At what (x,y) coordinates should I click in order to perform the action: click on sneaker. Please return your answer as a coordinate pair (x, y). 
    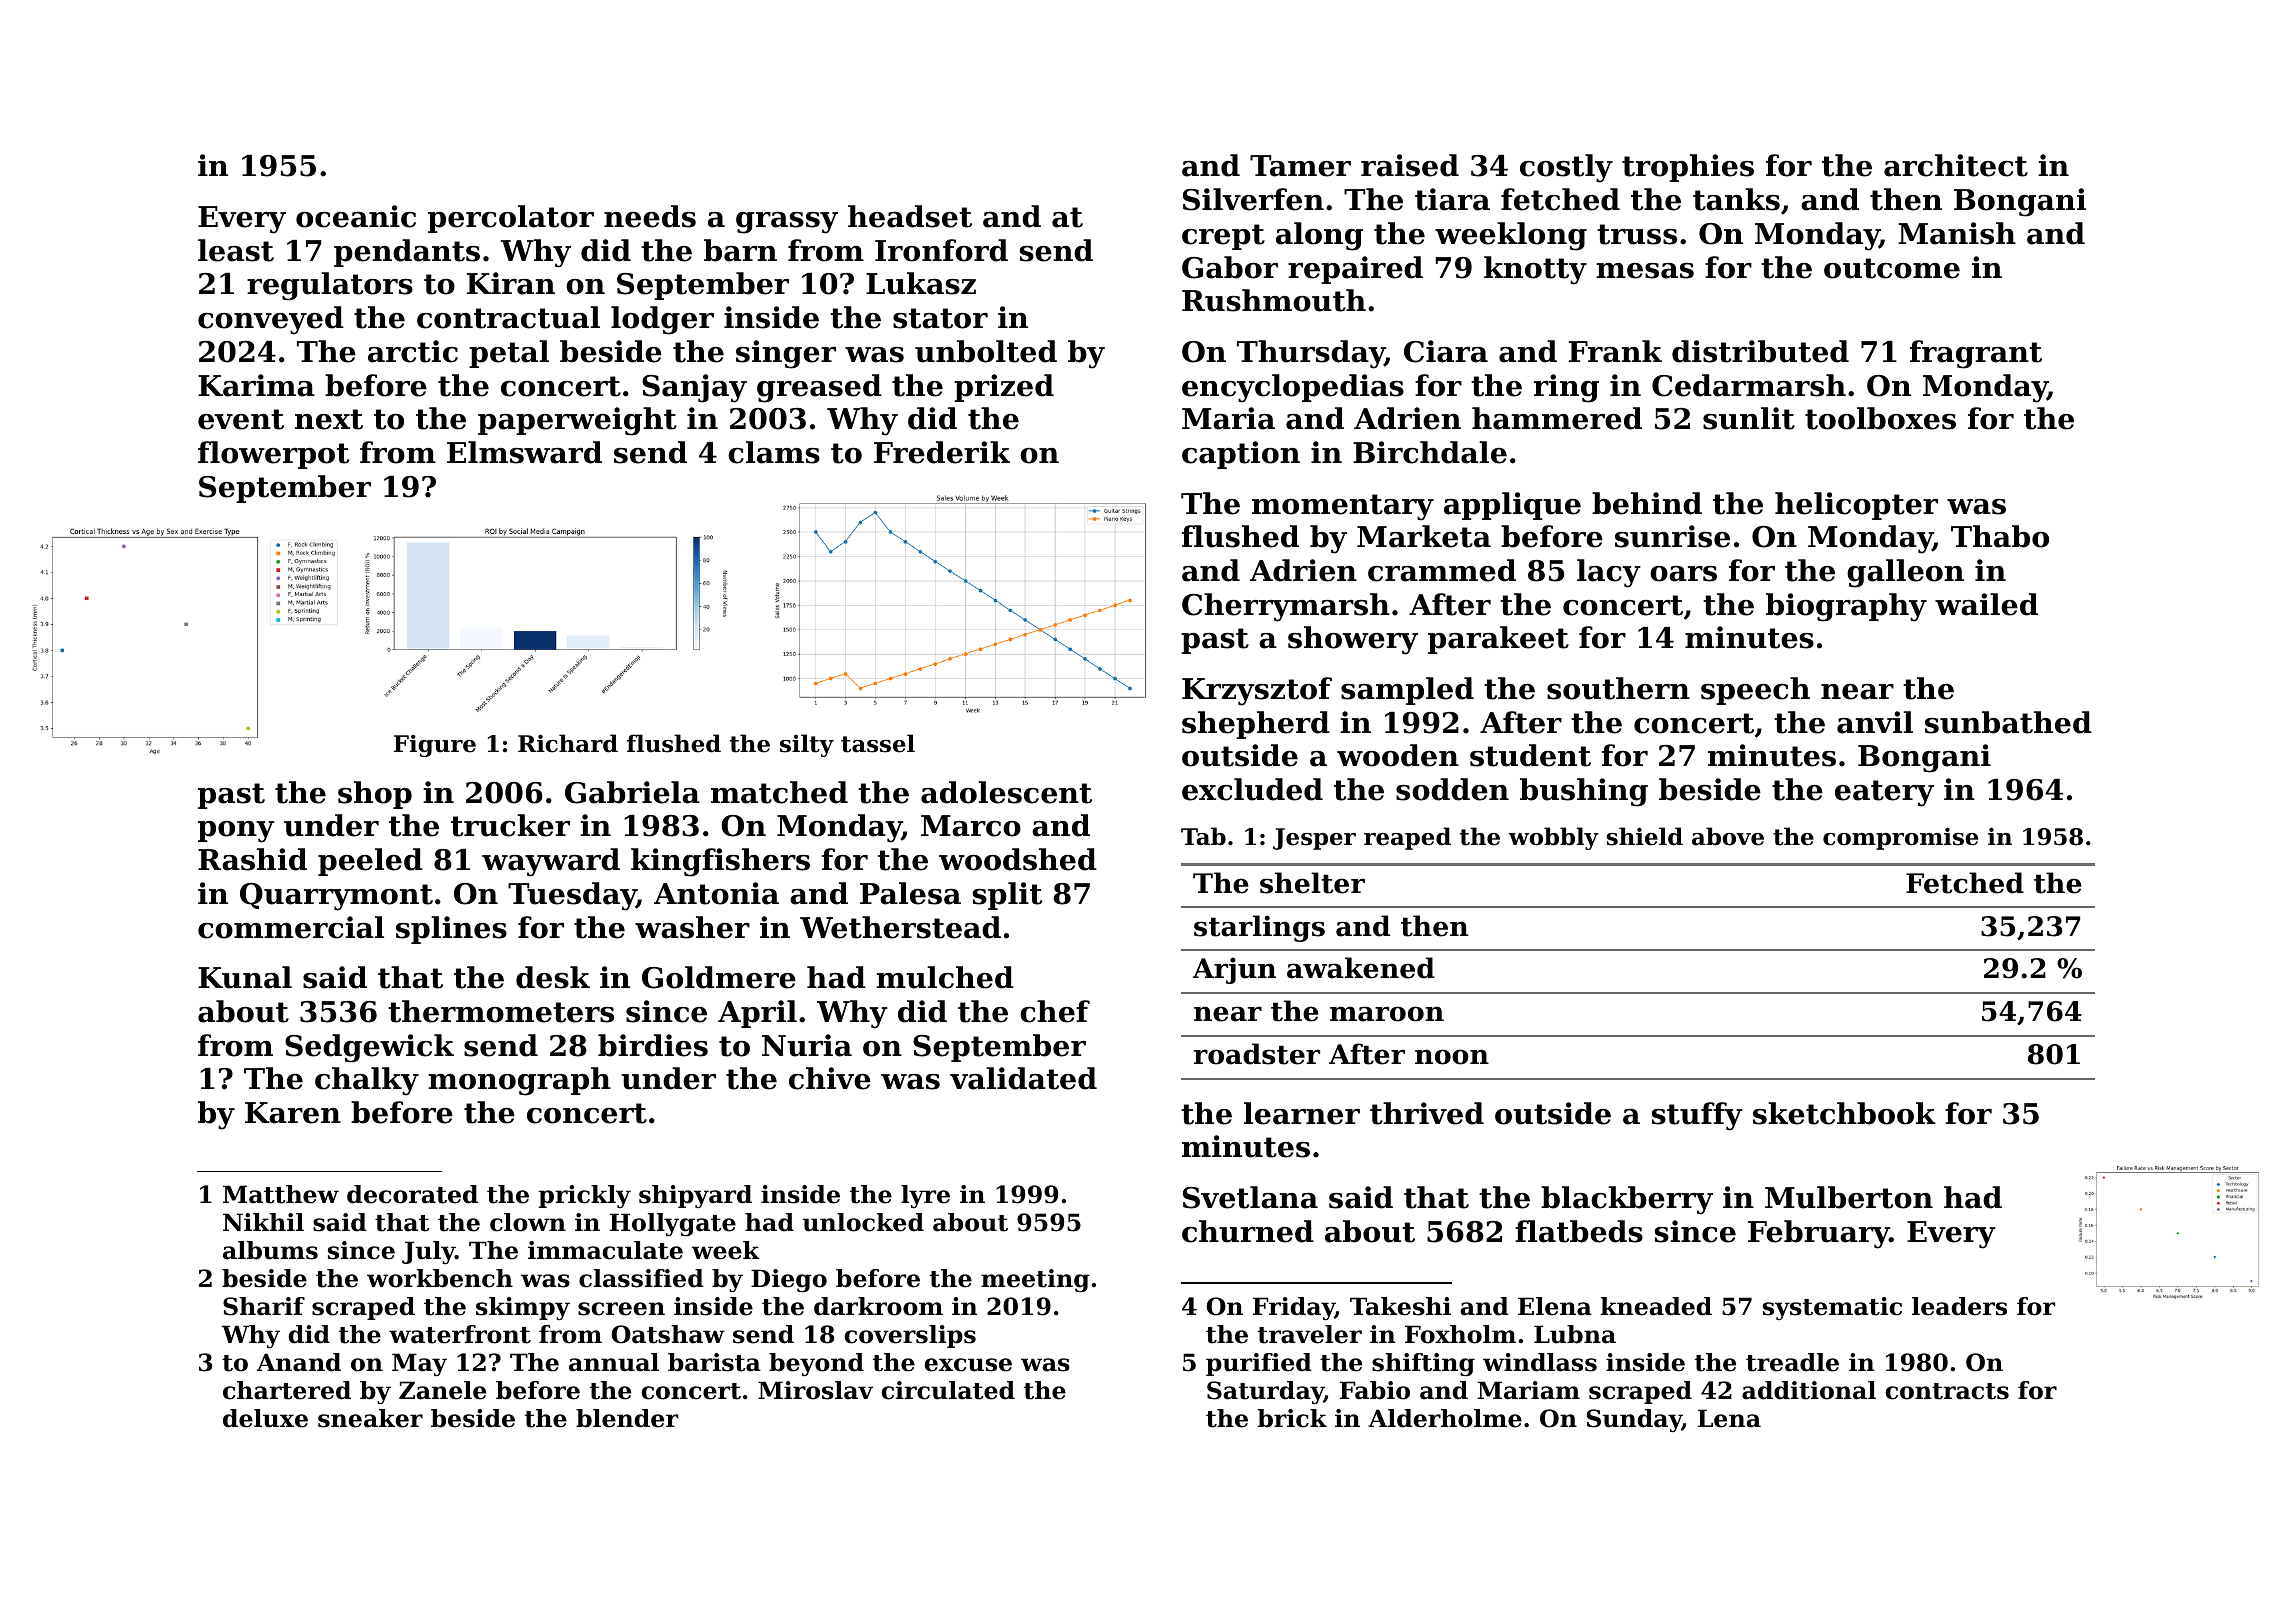
    Looking at the image, I should click on (370, 1418).
